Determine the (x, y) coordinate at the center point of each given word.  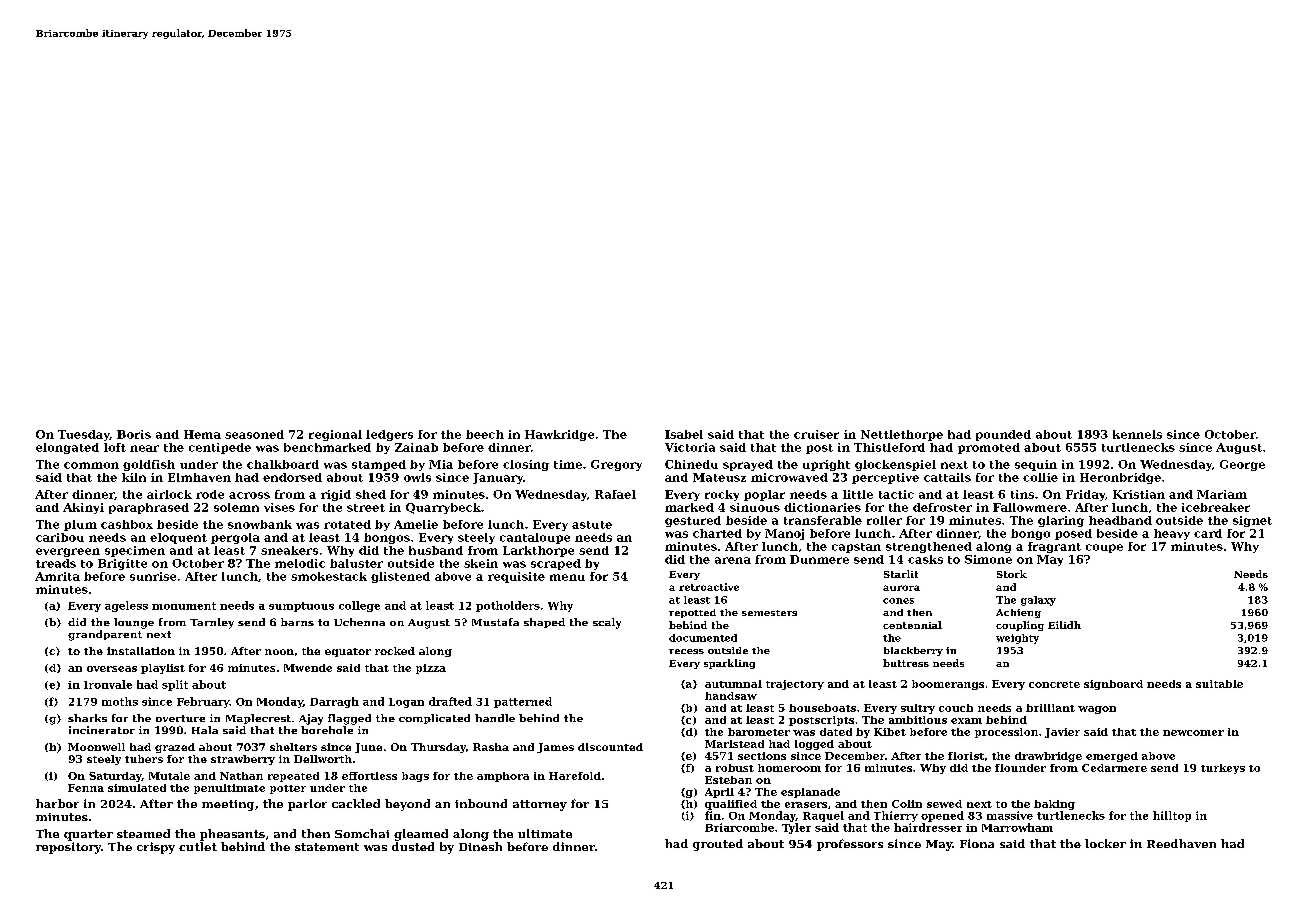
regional (335, 435)
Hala (205, 730)
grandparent (105, 635)
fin (713, 815)
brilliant (1050, 708)
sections (762, 756)
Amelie (416, 524)
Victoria (690, 447)
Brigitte (122, 564)
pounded (1003, 435)
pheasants (232, 835)
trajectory (795, 685)
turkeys (1223, 769)
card (1208, 533)
